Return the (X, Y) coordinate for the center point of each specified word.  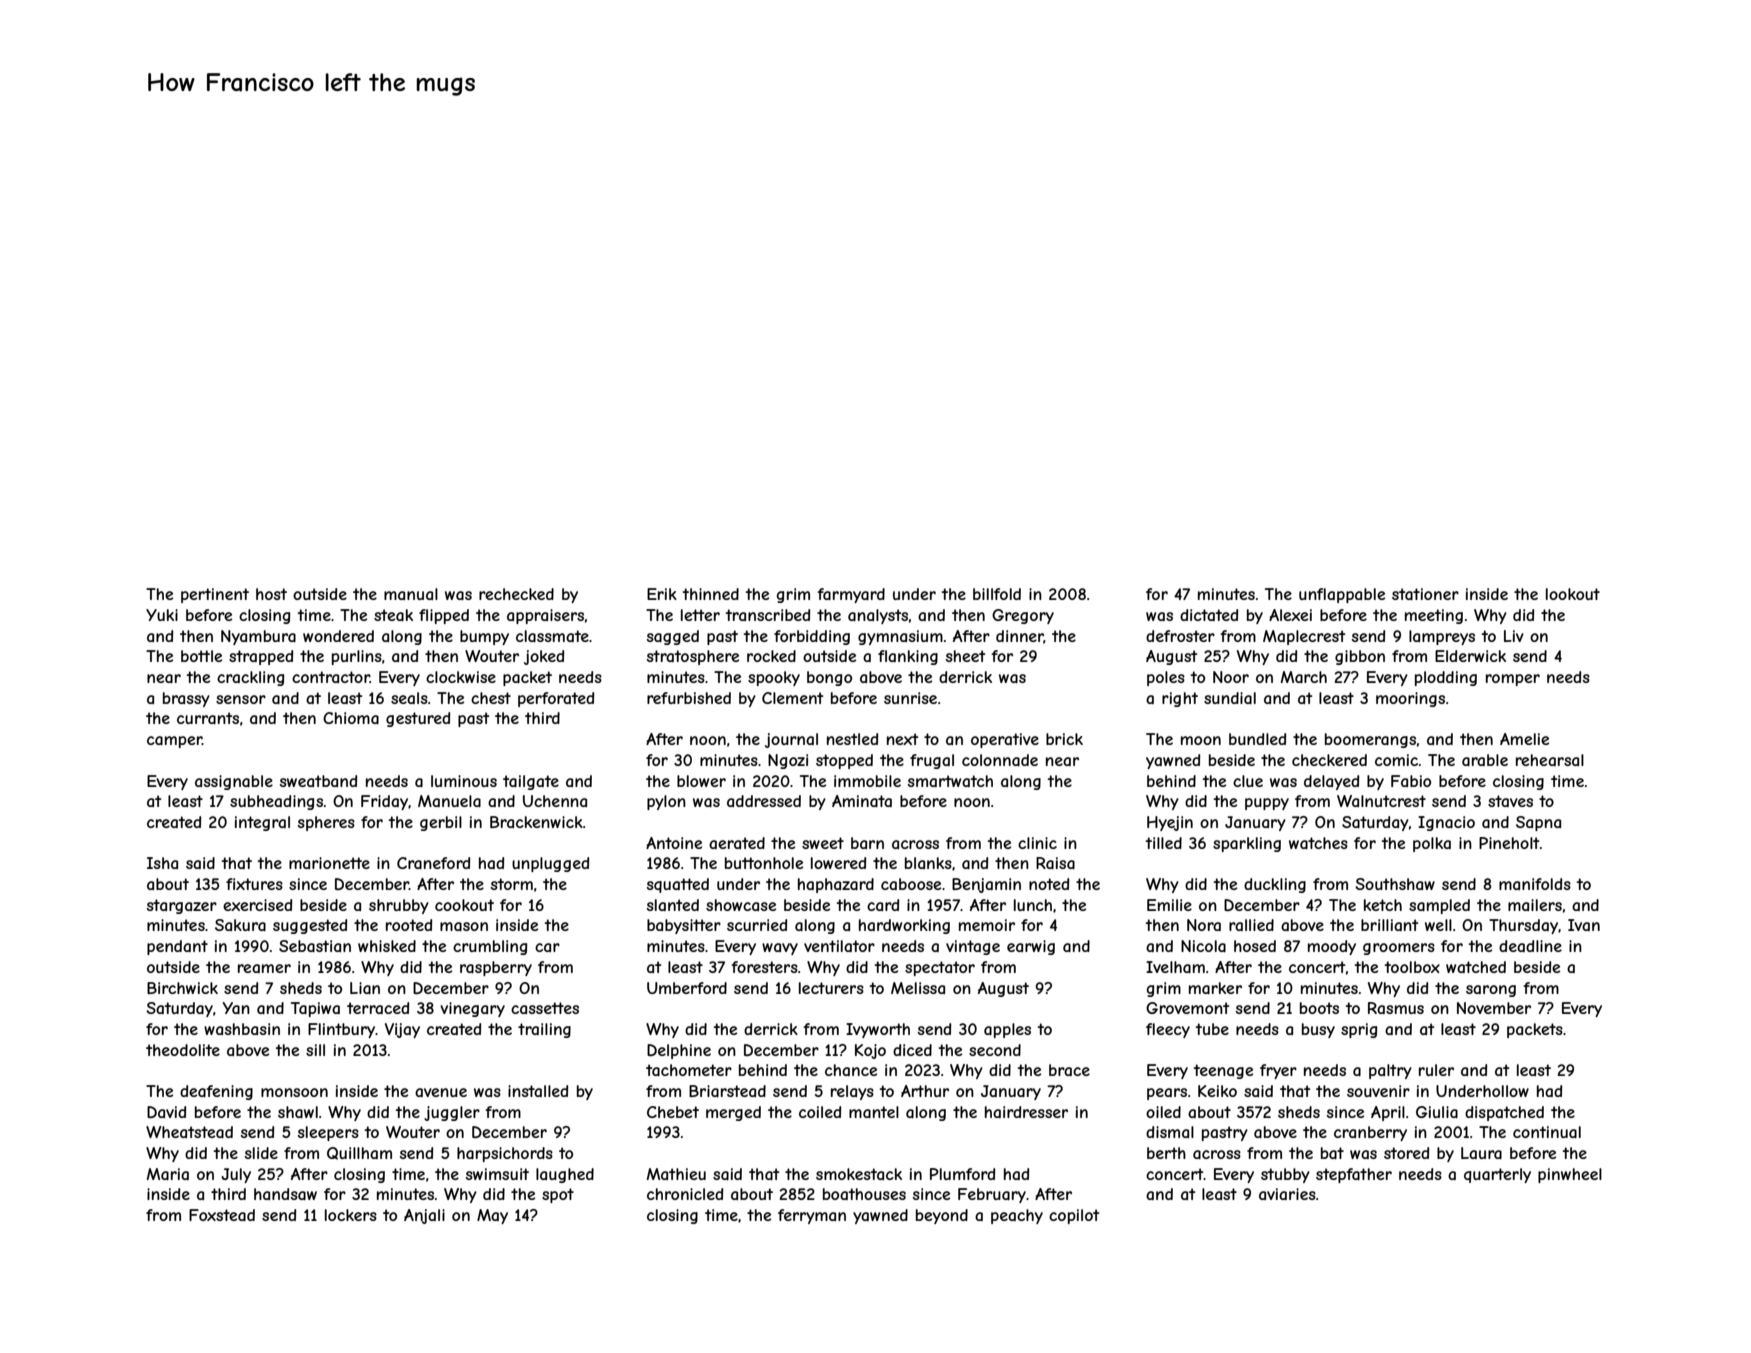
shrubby (399, 906)
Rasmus (1396, 1008)
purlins (357, 657)
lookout (1573, 594)
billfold (997, 594)
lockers (351, 1215)
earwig (1031, 947)
